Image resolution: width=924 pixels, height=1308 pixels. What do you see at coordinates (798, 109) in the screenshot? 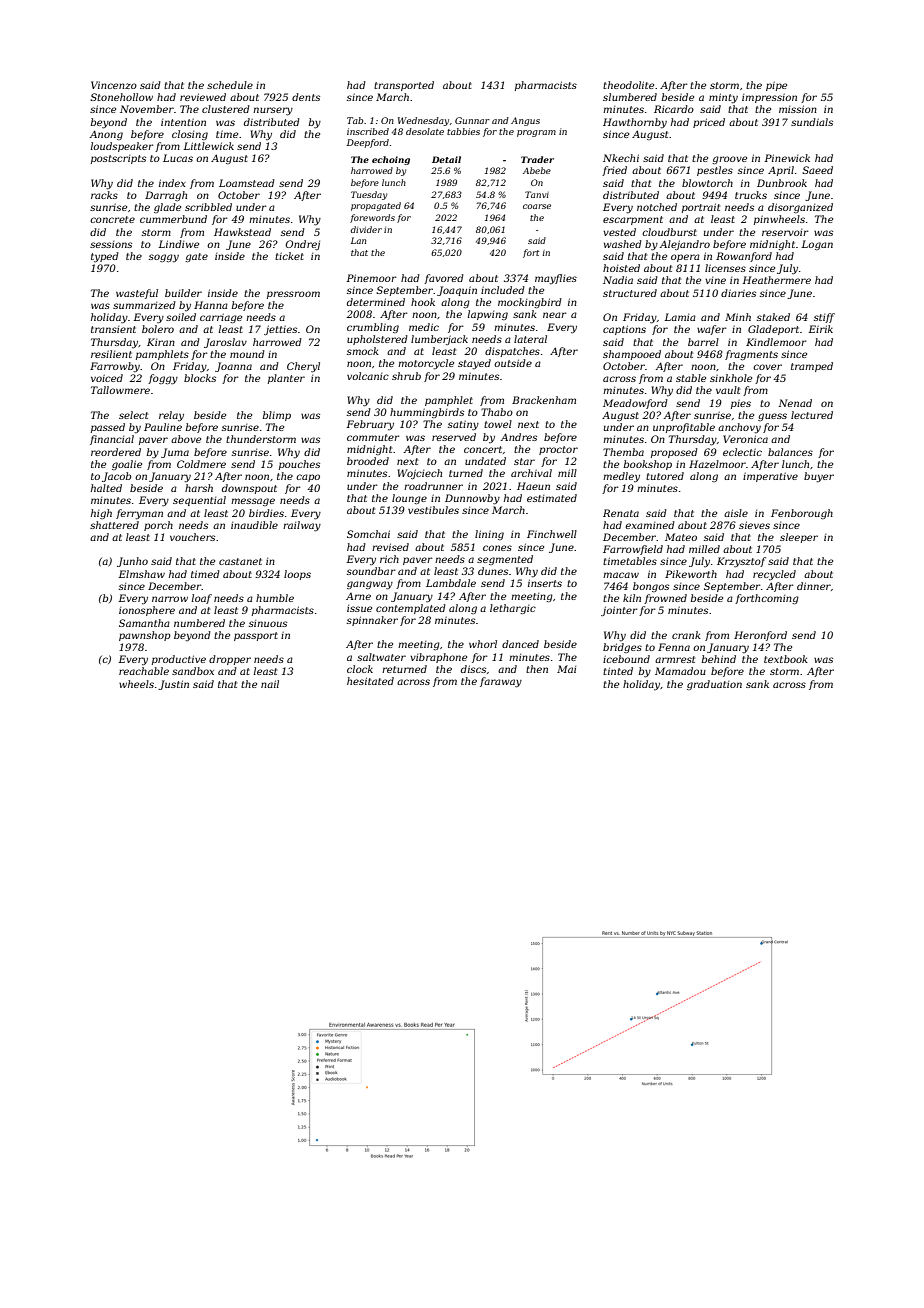
I see `mission` at bounding box center [798, 109].
